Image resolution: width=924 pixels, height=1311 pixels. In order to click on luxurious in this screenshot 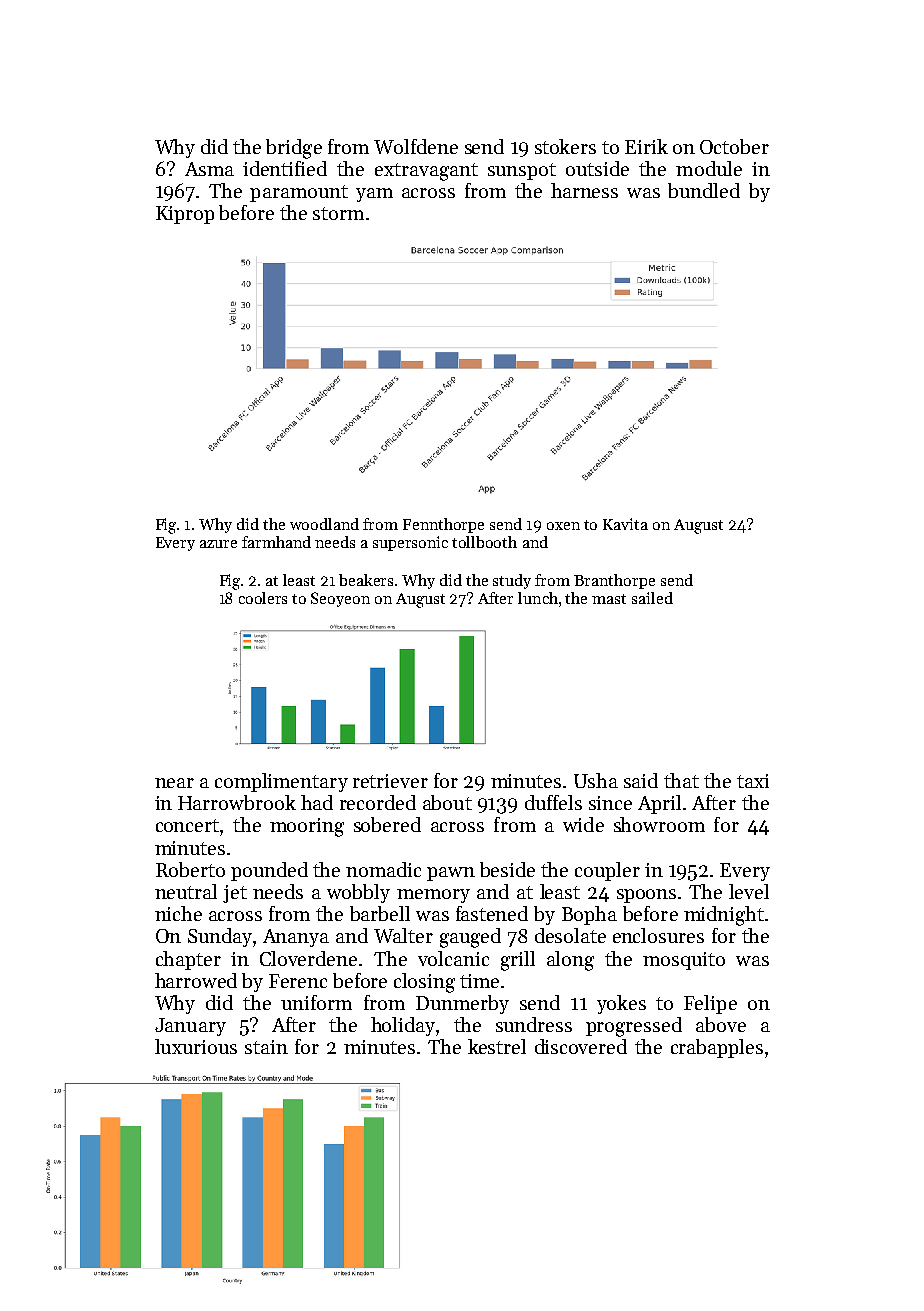, I will do `click(196, 1046)`.
